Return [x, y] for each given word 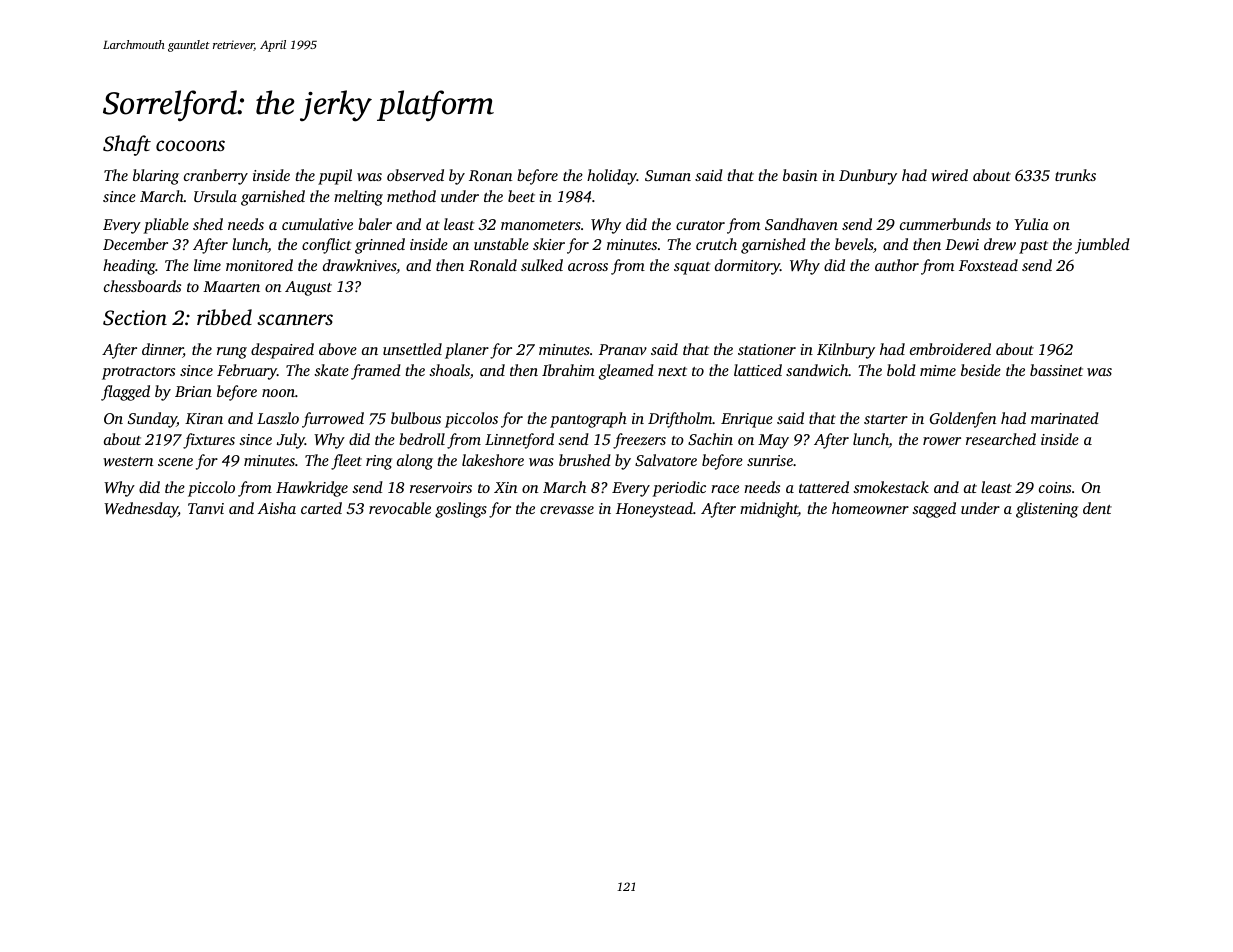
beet [521, 196]
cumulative [317, 224]
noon [278, 393]
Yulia [1031, 224]
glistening [1047, 510]
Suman [668, 175]
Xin [505, 487]
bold [901, 370]
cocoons [190, 145]
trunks [1075, 175]
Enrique [747, 420]
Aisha [277, 508]
